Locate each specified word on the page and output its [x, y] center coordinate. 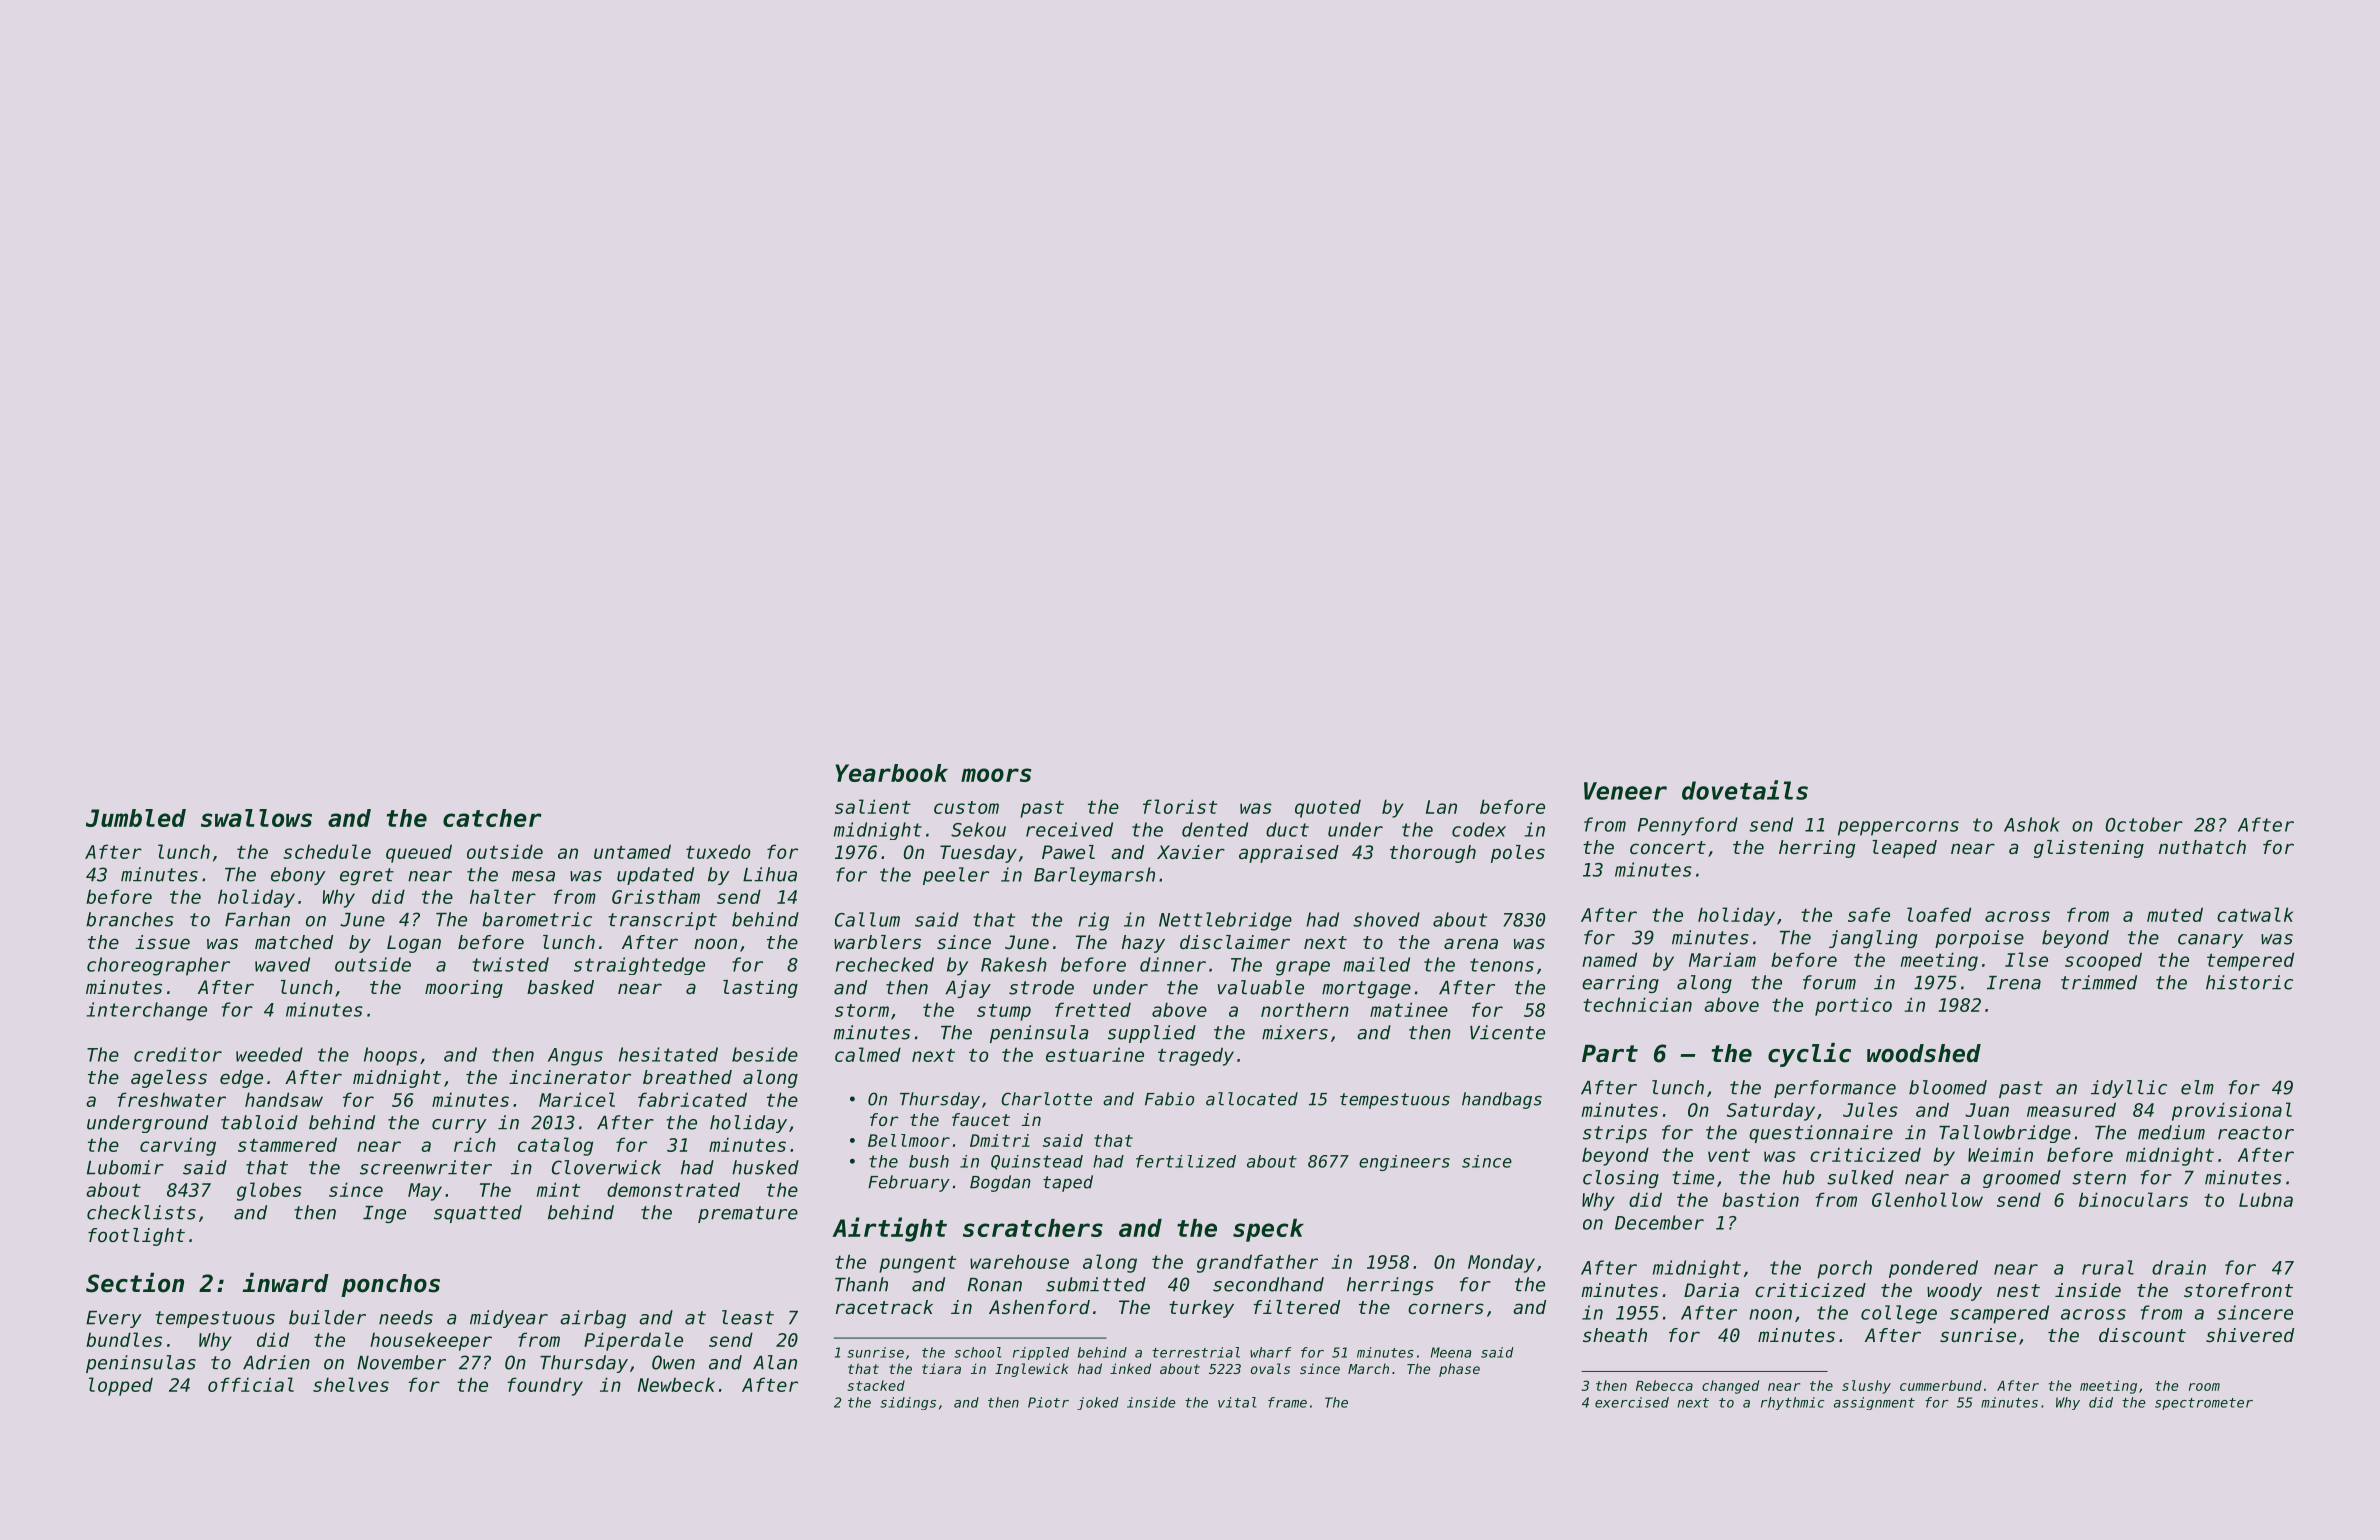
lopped [121, 1386]
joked [1097, 1403]
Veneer [1625, 791]
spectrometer [2204, 1404]
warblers [877, 942]
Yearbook [891, 773]
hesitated [668, 1054]
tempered [2250, 961]
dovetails [1745, 790]
